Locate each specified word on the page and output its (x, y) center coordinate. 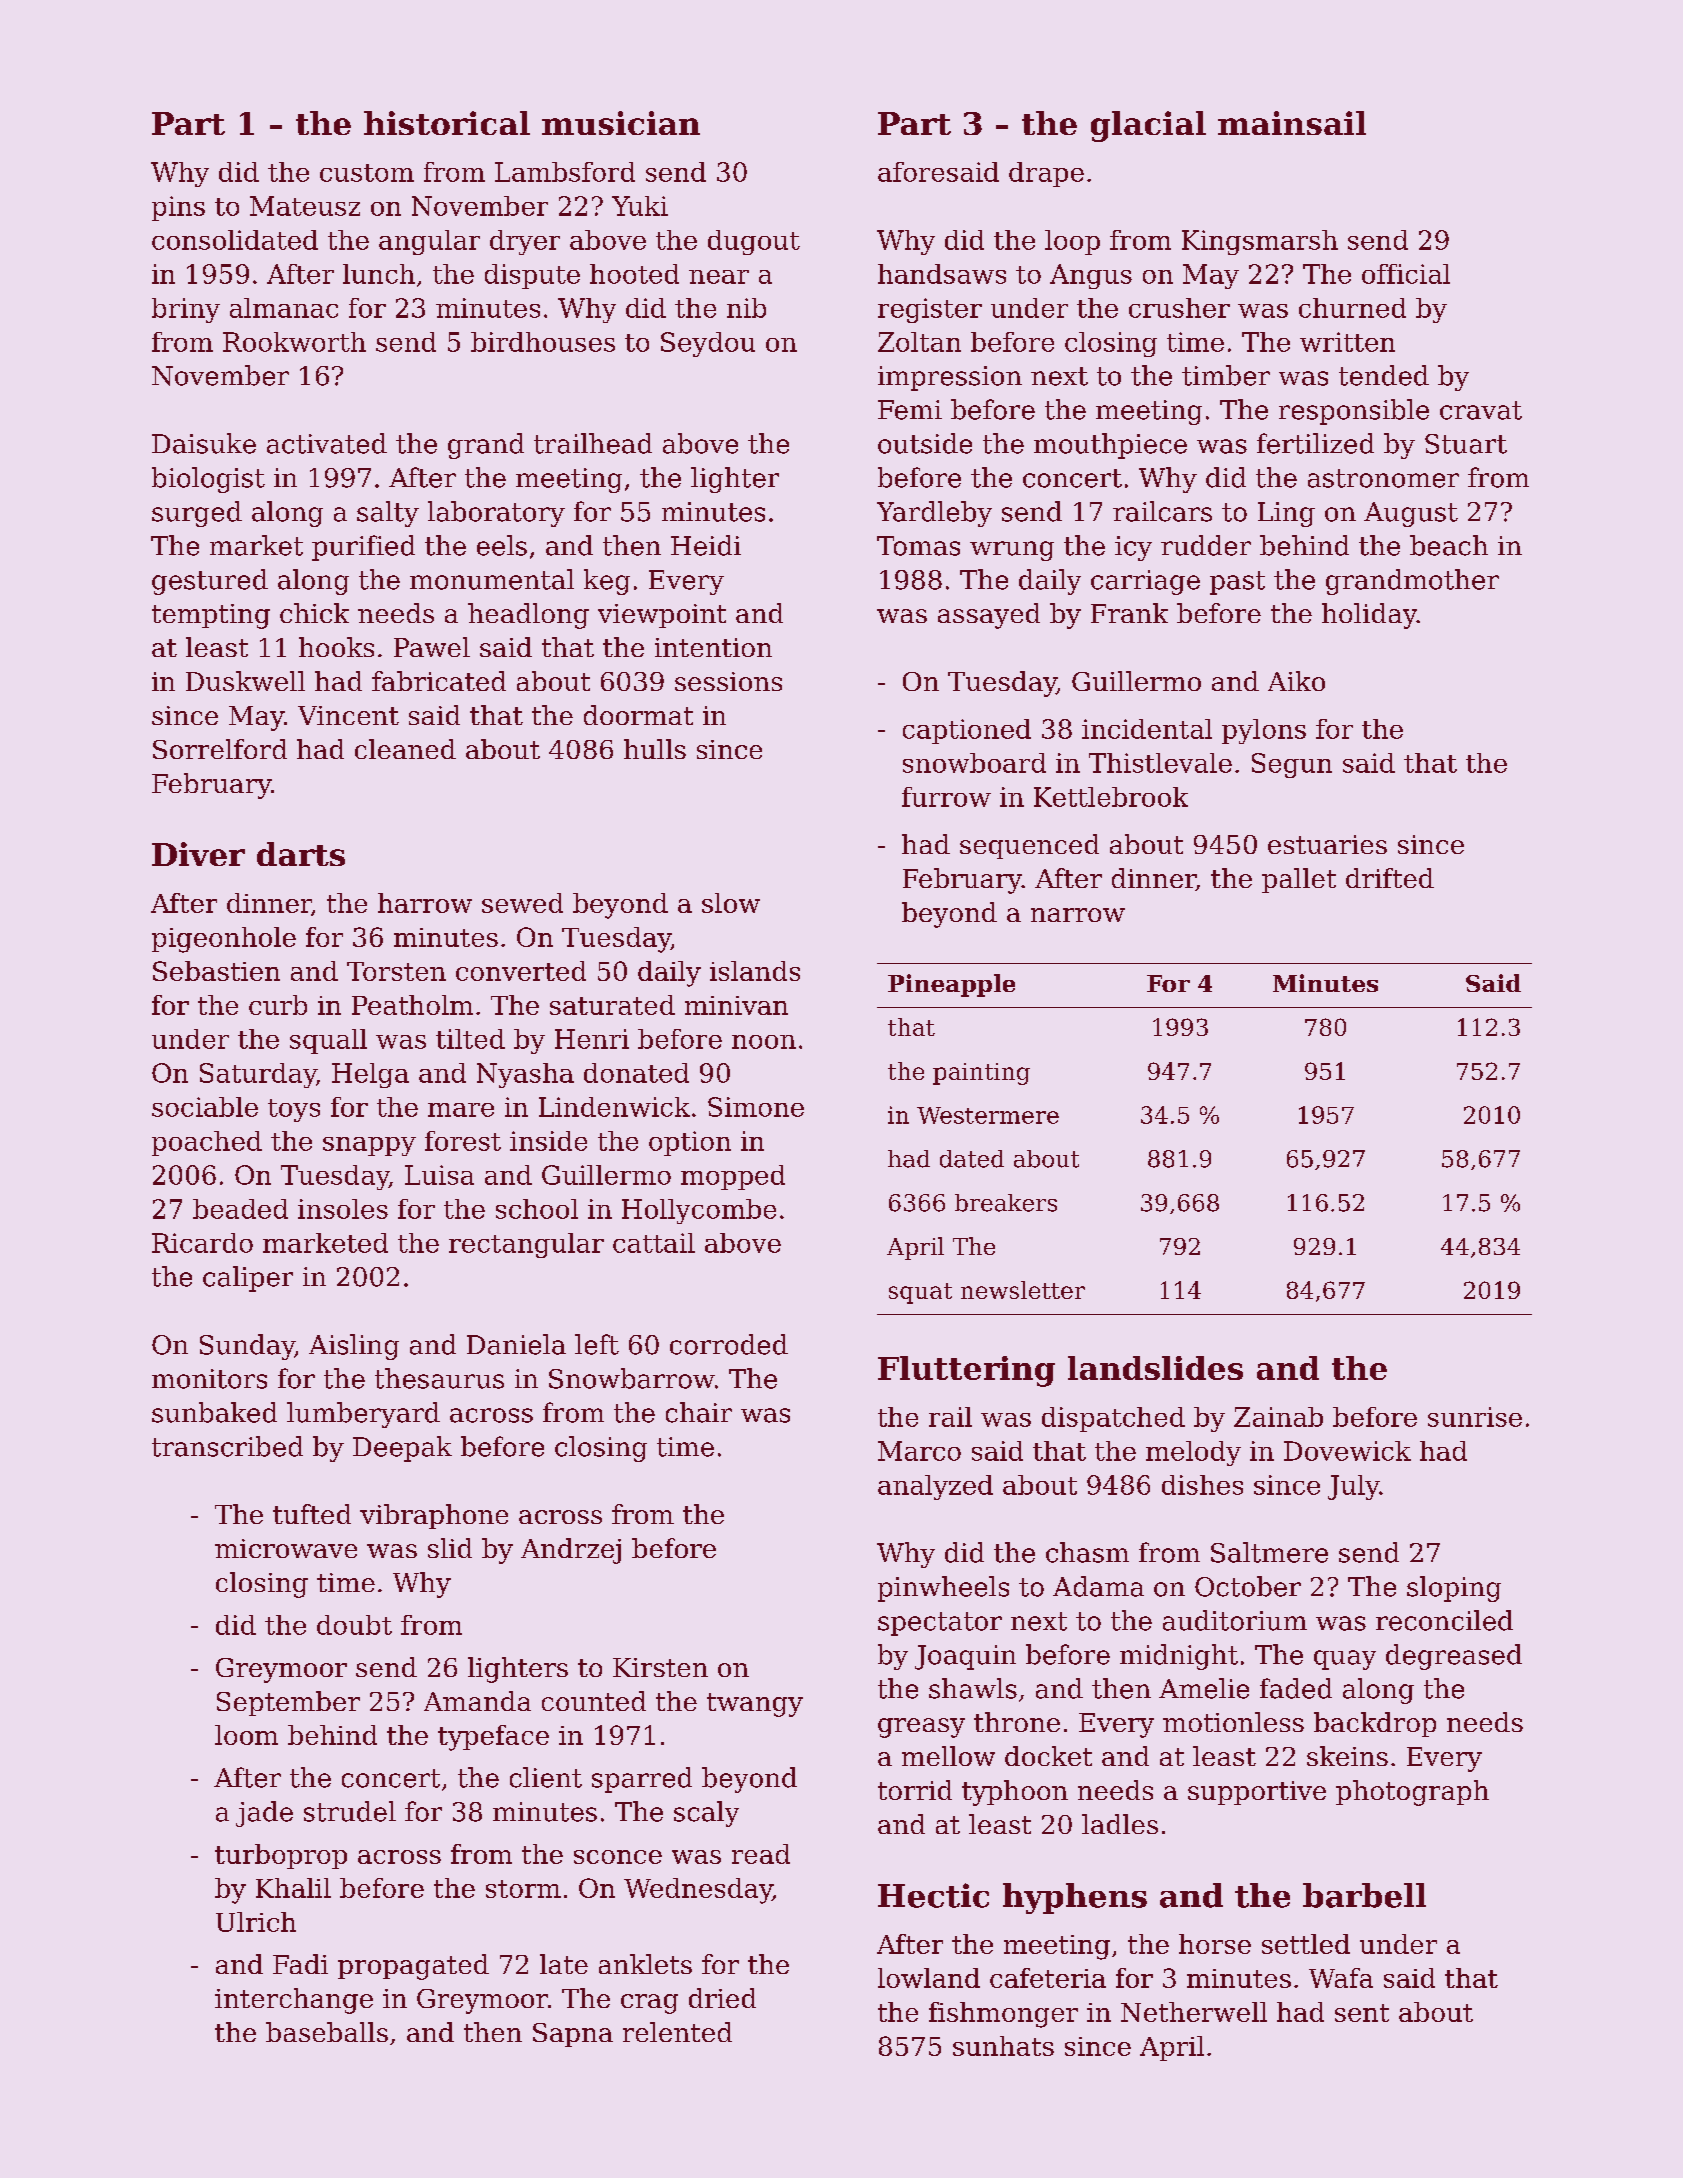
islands (755, 971)
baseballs (327, 2032)
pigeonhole (224, 940)
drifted (1390, 878)
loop (1072, 242)
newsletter (1023, 1290)
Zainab (1278, 1417)
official (1406, 274)
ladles (1120, 1824)
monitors (209, 1379)
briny (186, 310)
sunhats (1003, 2046)
